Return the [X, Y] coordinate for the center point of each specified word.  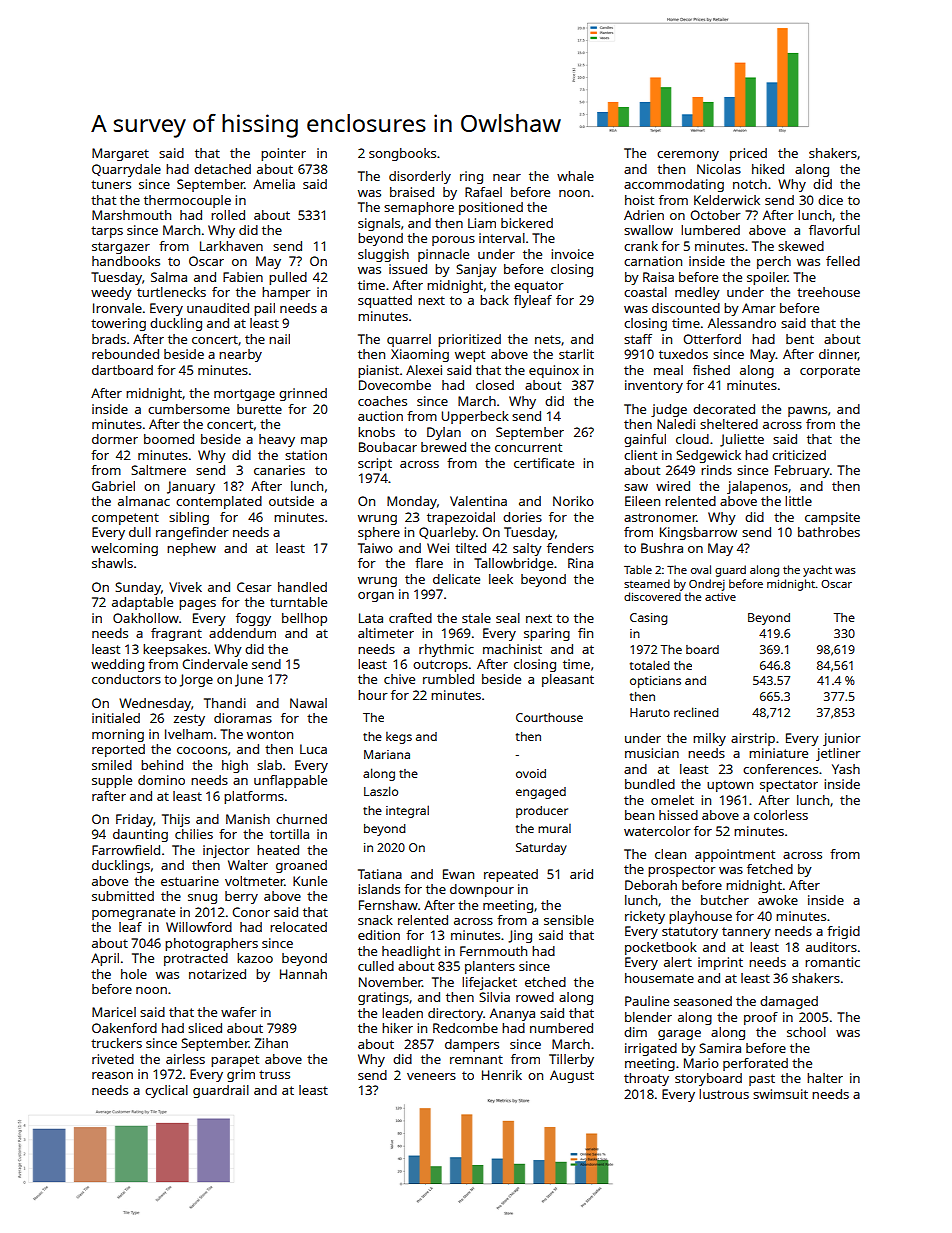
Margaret [120, 154]
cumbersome [189, 409]
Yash [846, 769]
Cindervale [215, 664]
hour [373, 695]
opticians [655, 682]
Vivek [185, 587]
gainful [645, 440]
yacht [817, 571]
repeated [511, 875]
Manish [248, 819]
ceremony [688, 156]
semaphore [419, 208]
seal [508, 618]
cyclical [166, 1091]
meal [668, 370]
